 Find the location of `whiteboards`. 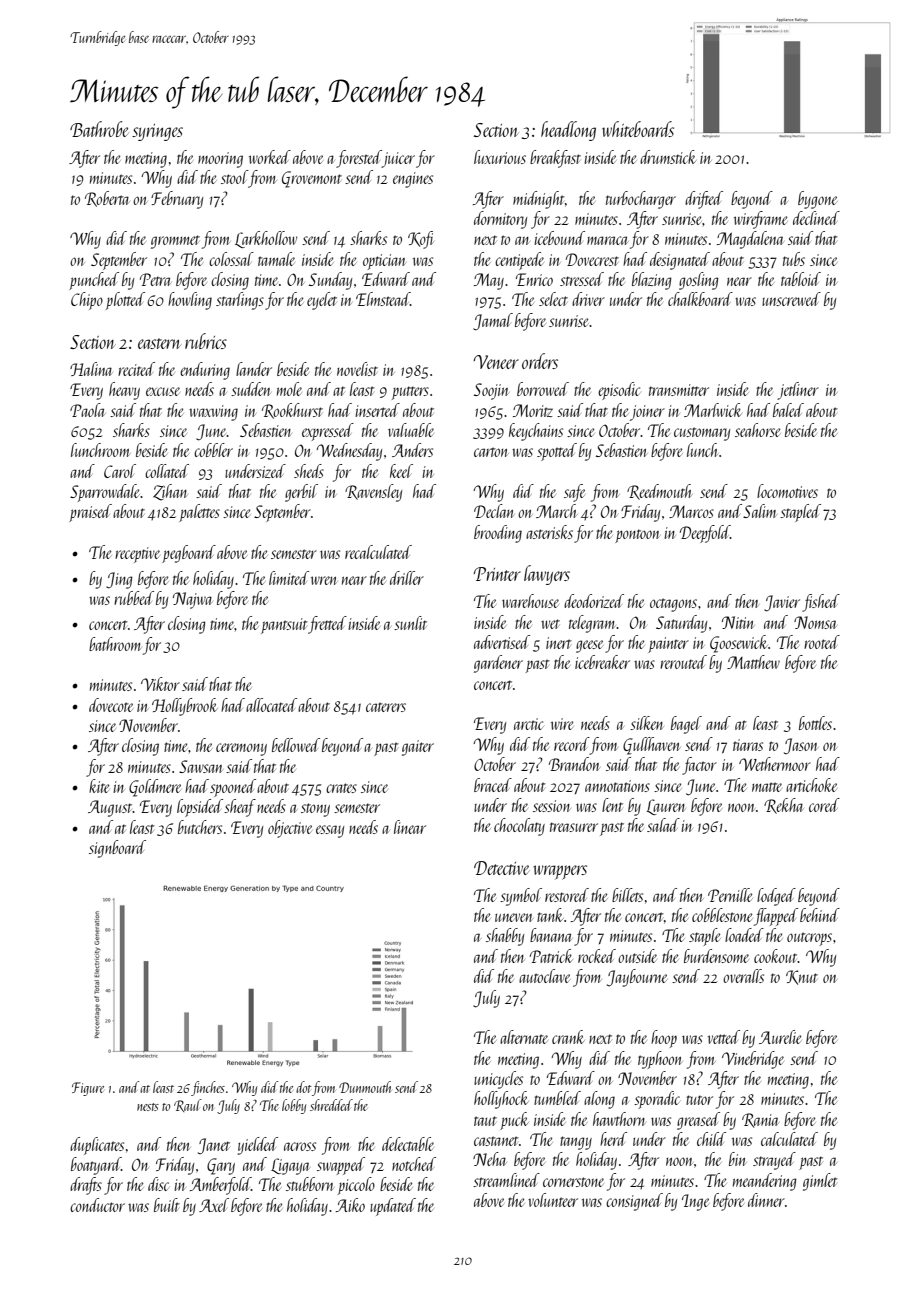

whiteboards is located at coordinates (638, 129).
